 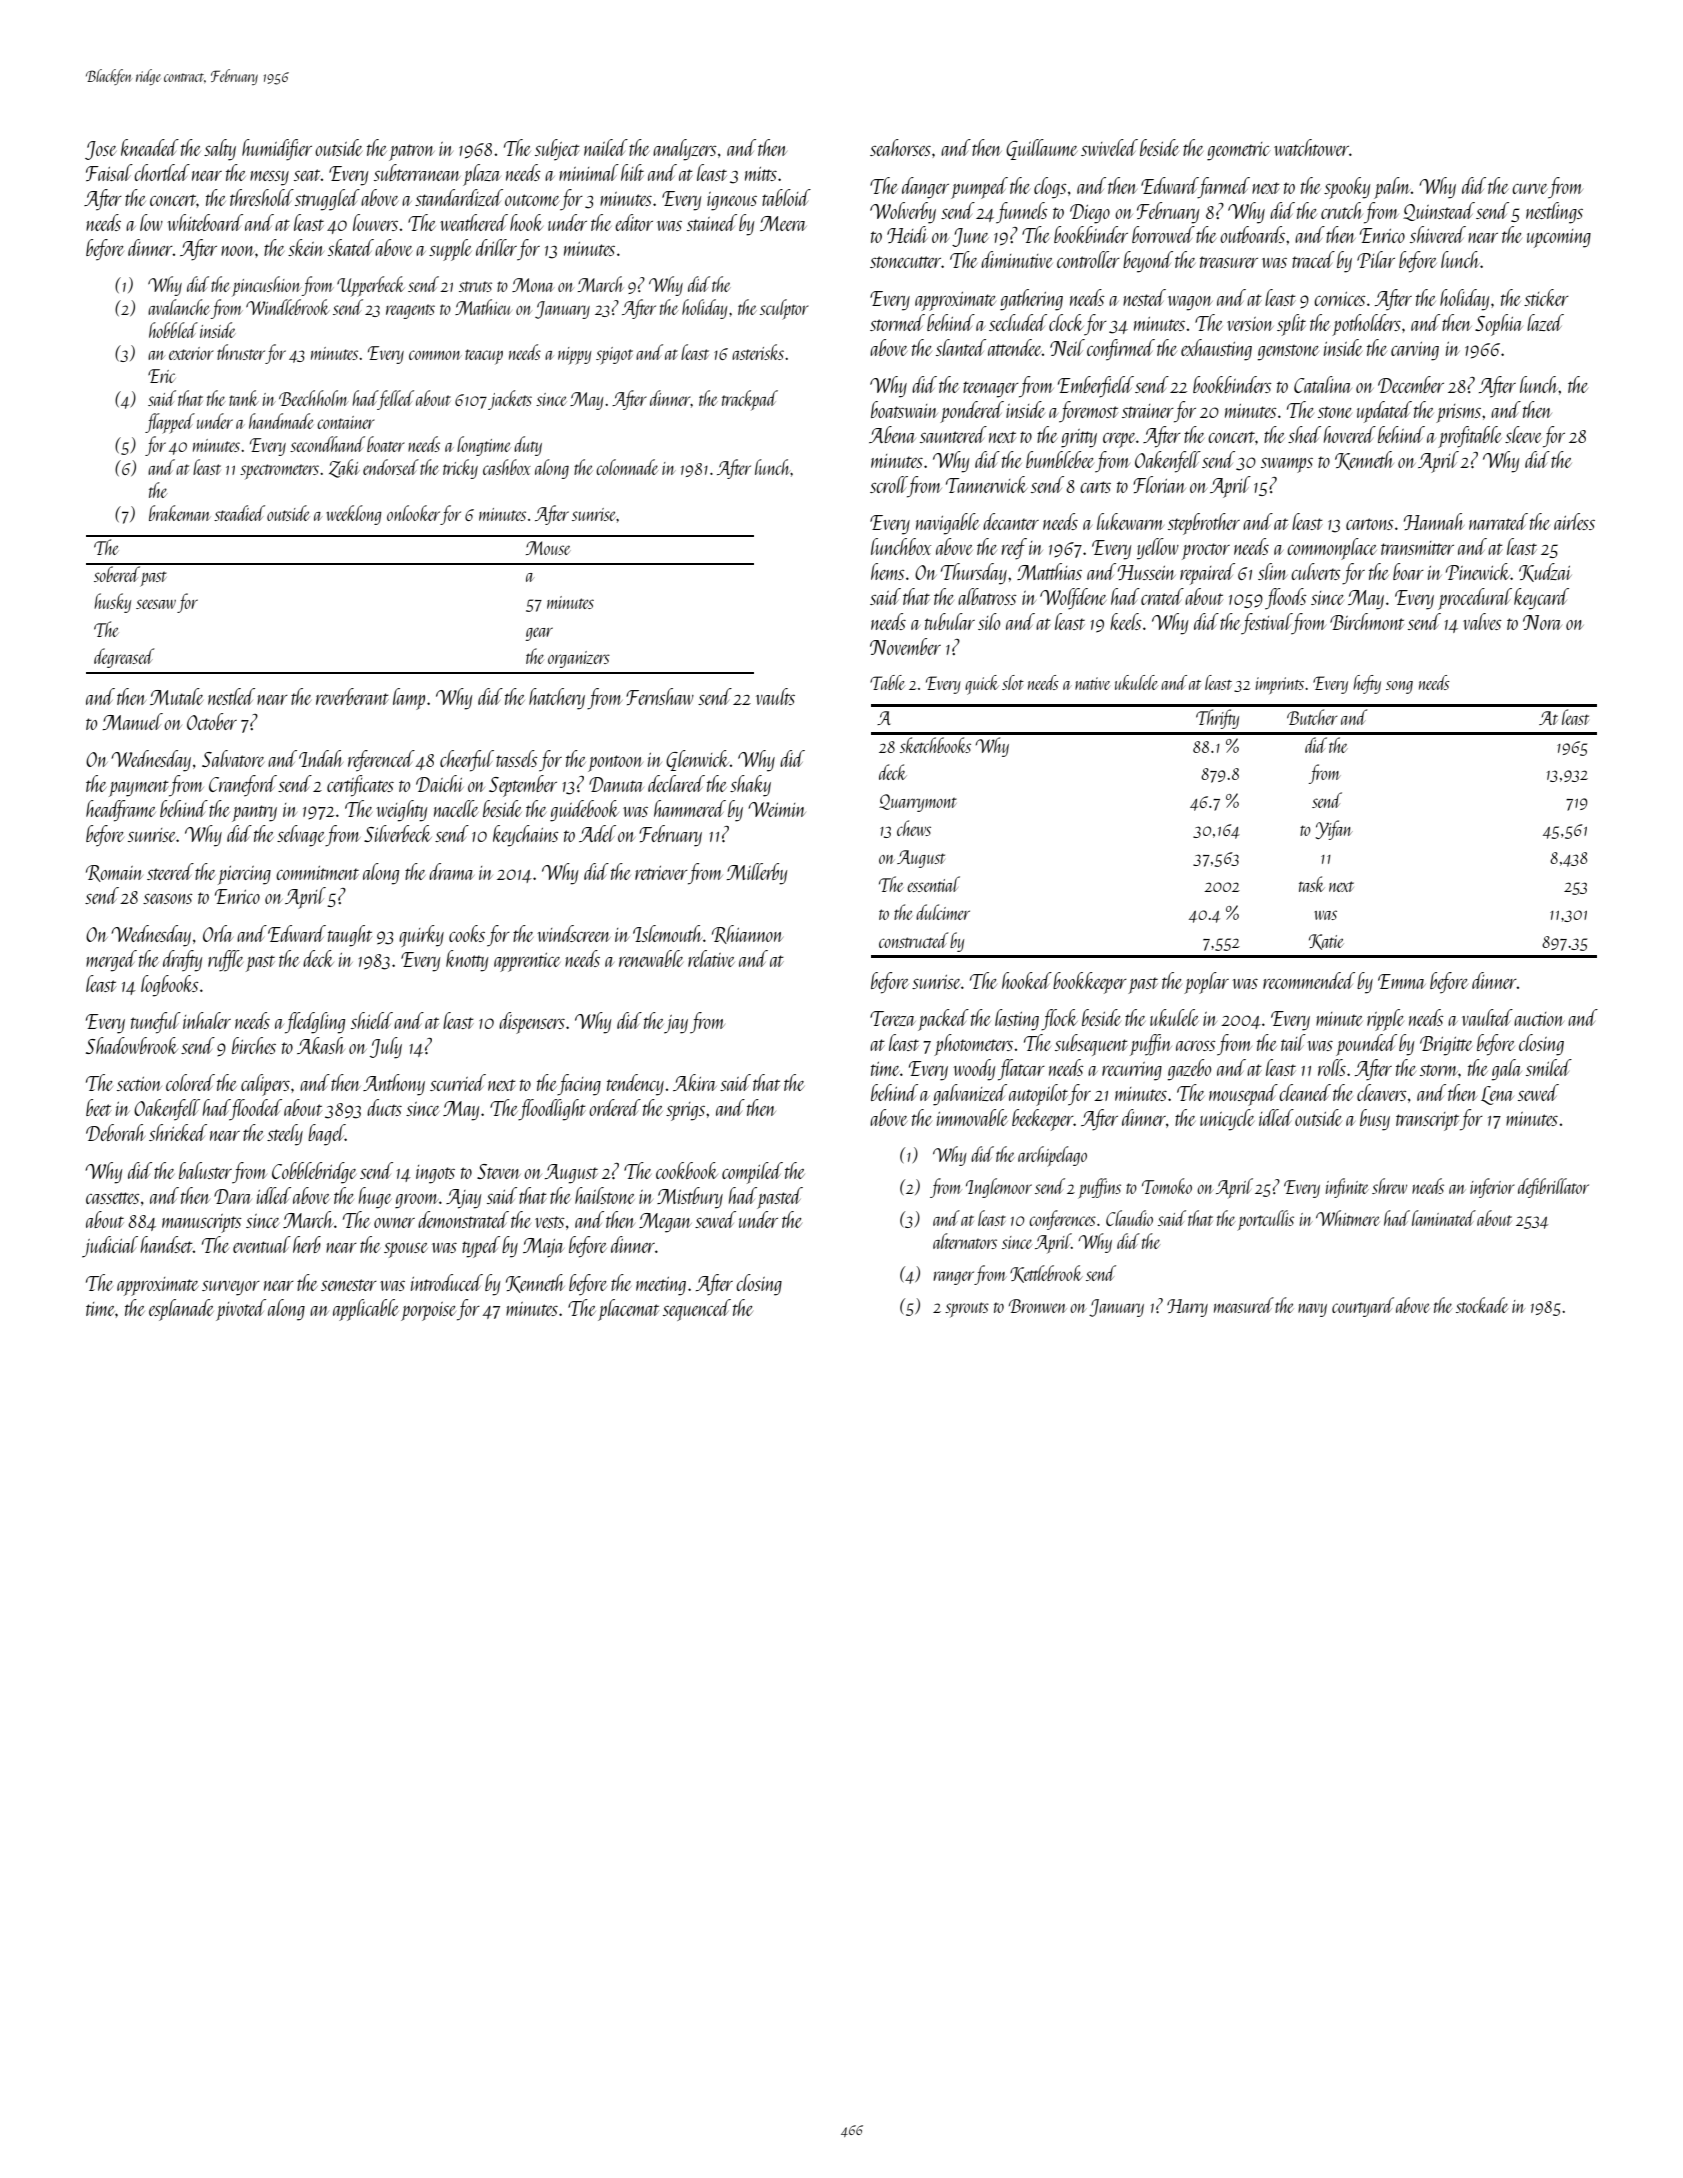 What do you see at coordinates (905, 646) in the image?
I see `November` at bounding box center [905, 646].
